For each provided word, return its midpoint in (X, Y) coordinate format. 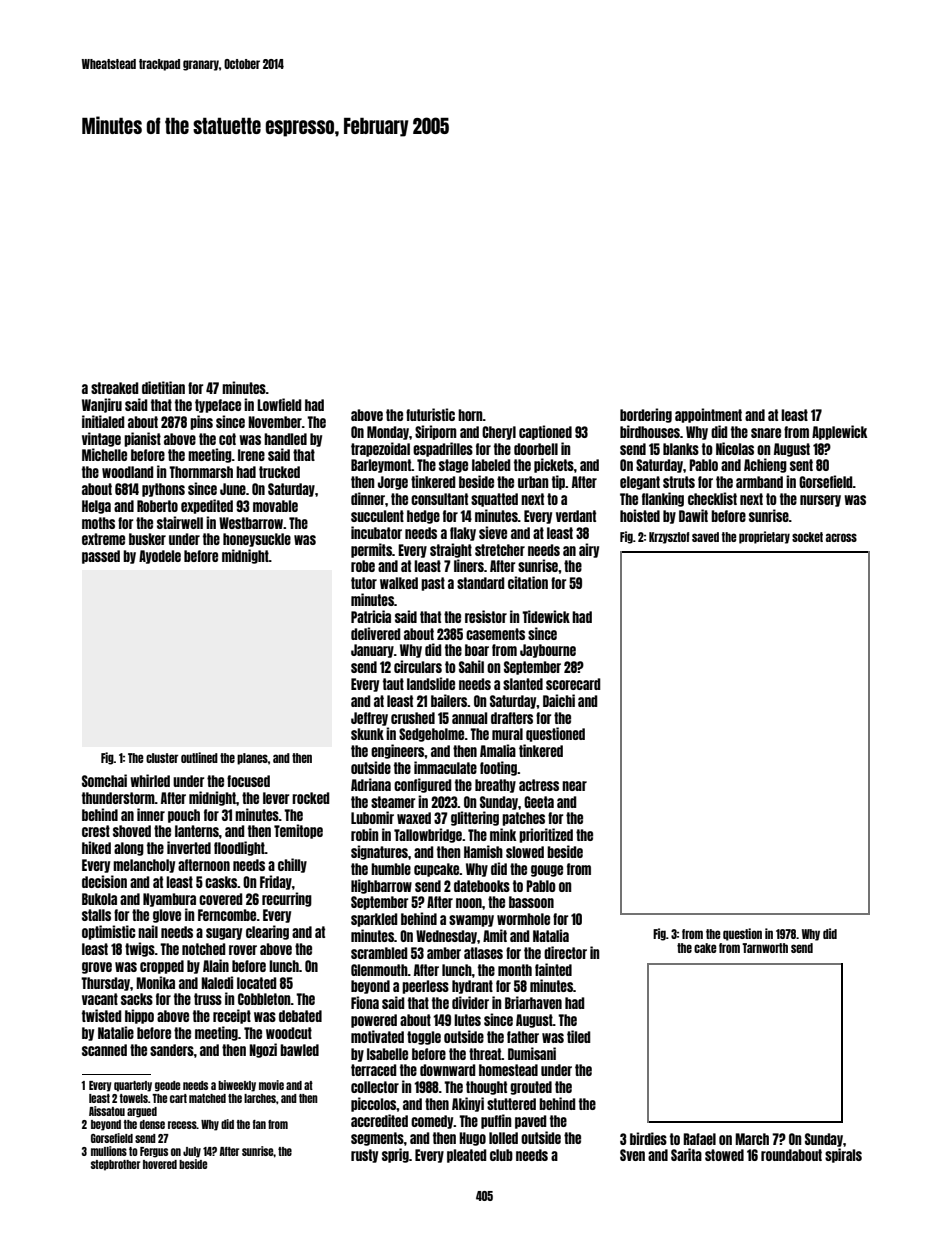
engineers (398, 751)
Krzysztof (669, 538)
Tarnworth (765, 948)
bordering (646, 415)
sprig (395, 1155)
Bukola (99, 899)
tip (559, 482)
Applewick (839, 432)
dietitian (163, 387)
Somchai (104, 780)
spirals (843, 1155)
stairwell (180, 522)
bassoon (531, 902)
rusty (364, 1156)
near (574, 786)
